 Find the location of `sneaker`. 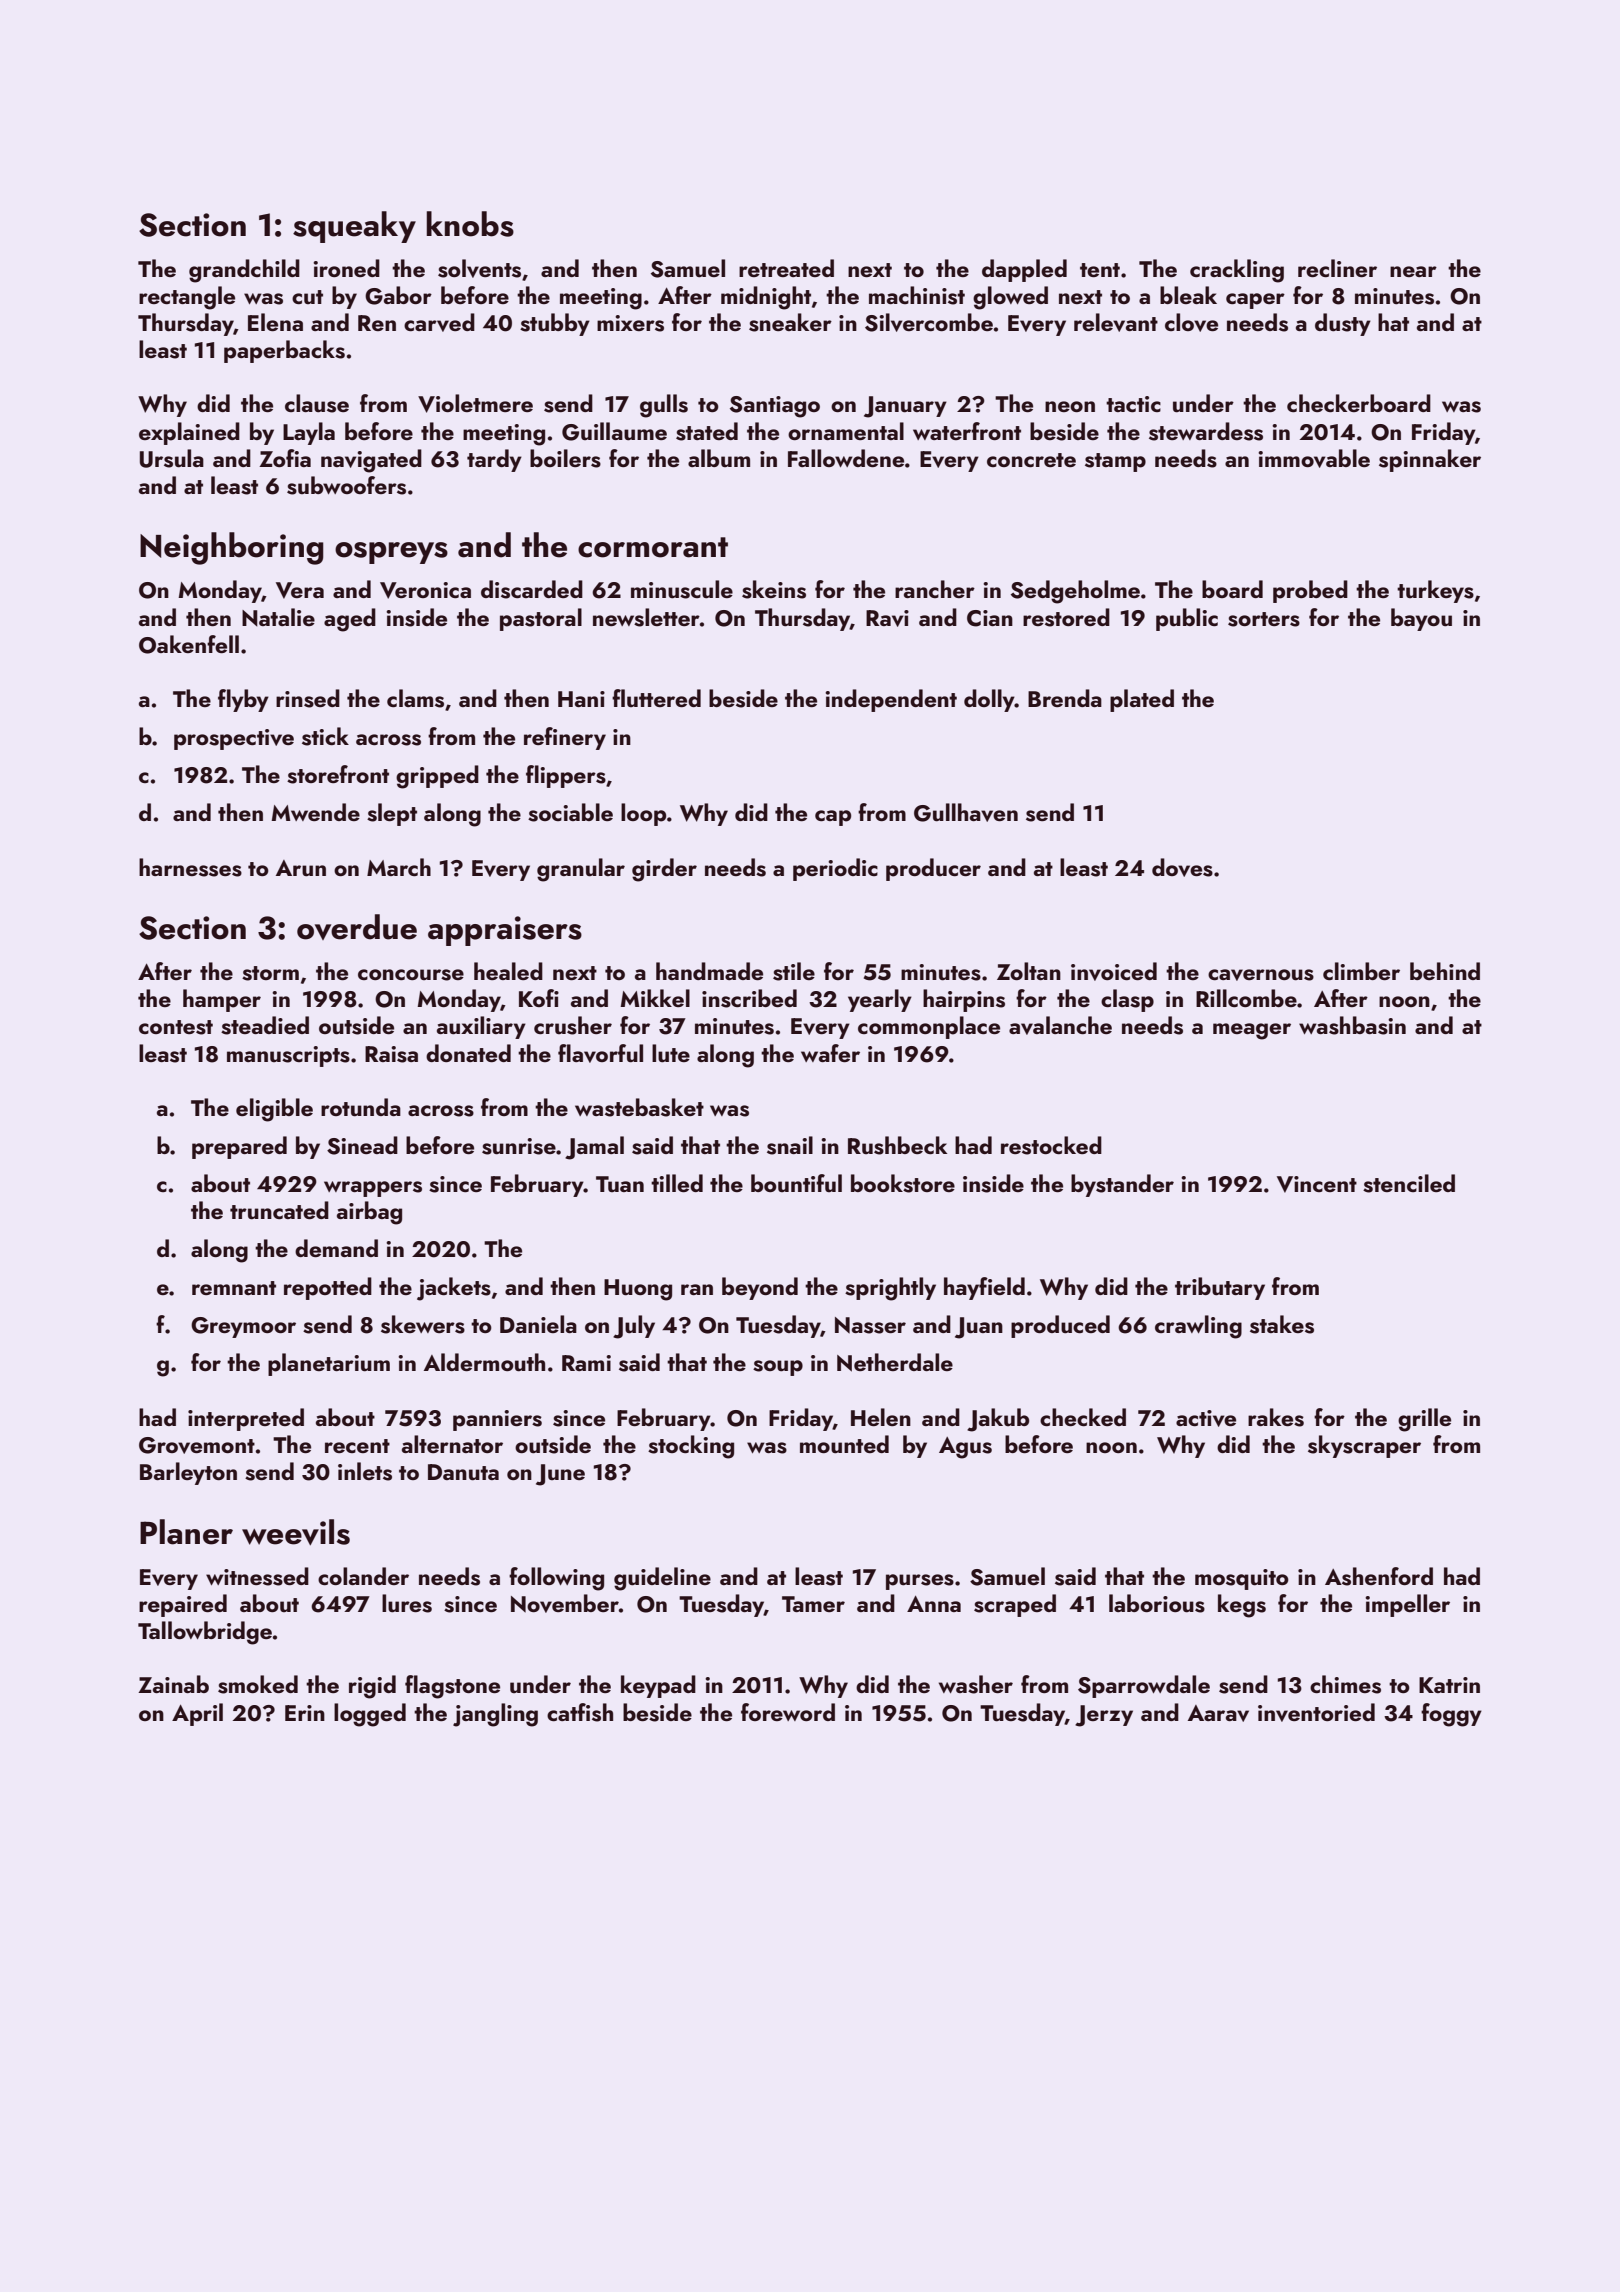

sneaker is located at coordinates (790, 322).
